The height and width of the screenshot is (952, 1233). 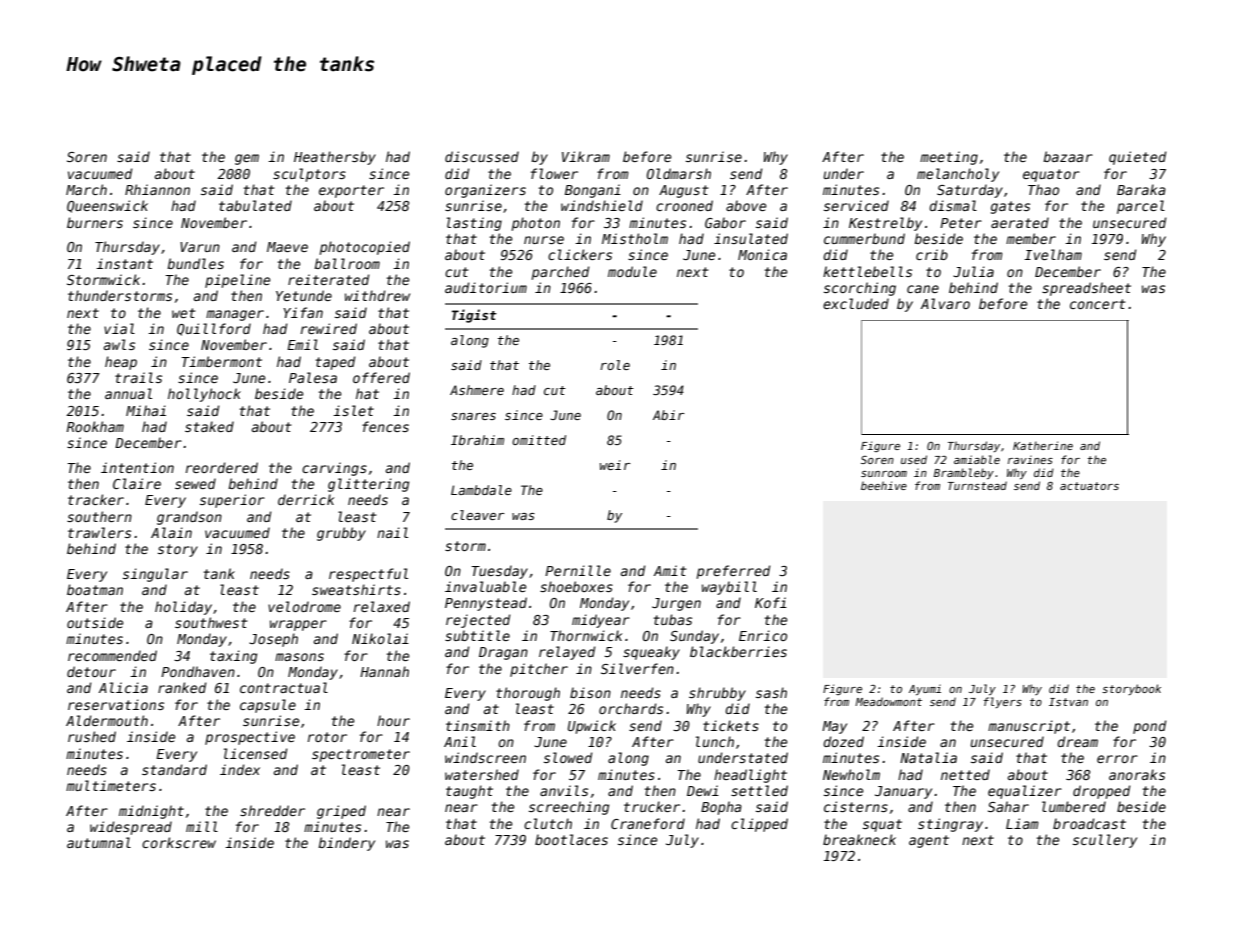 I want to click on gem, so click(x=247, y=159).
